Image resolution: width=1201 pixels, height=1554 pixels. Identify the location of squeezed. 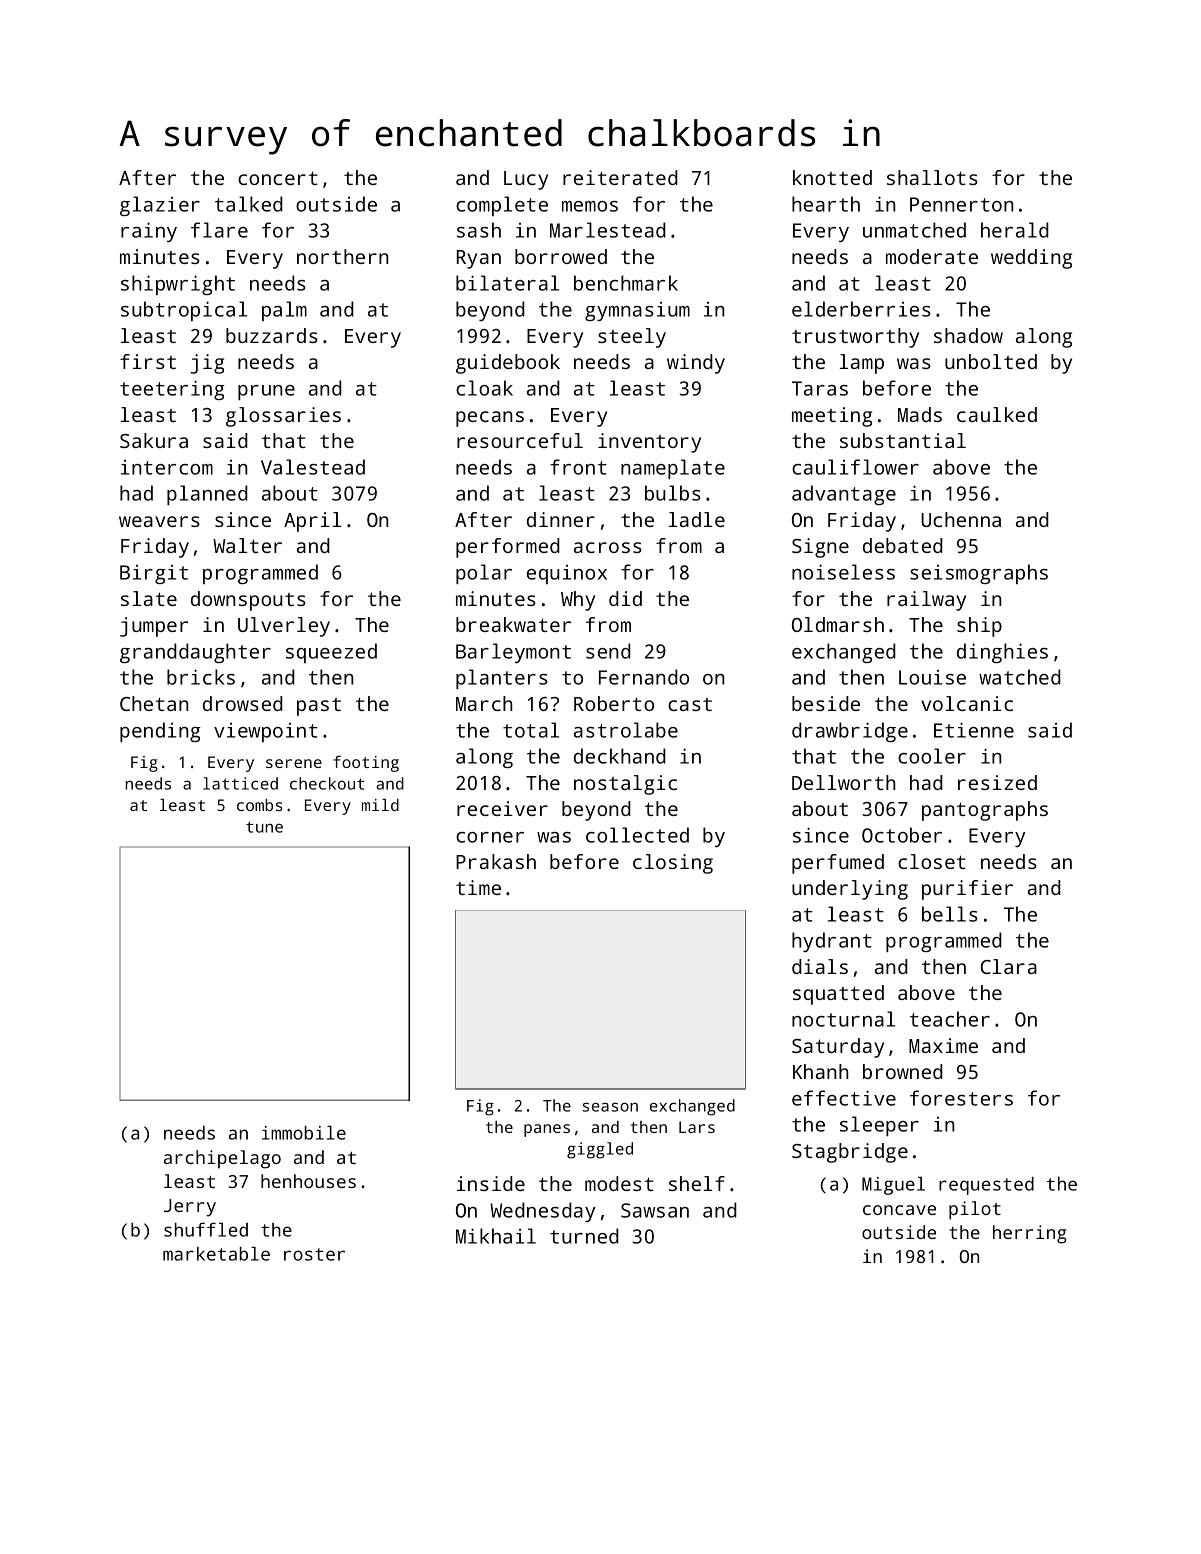
(331, 653).
